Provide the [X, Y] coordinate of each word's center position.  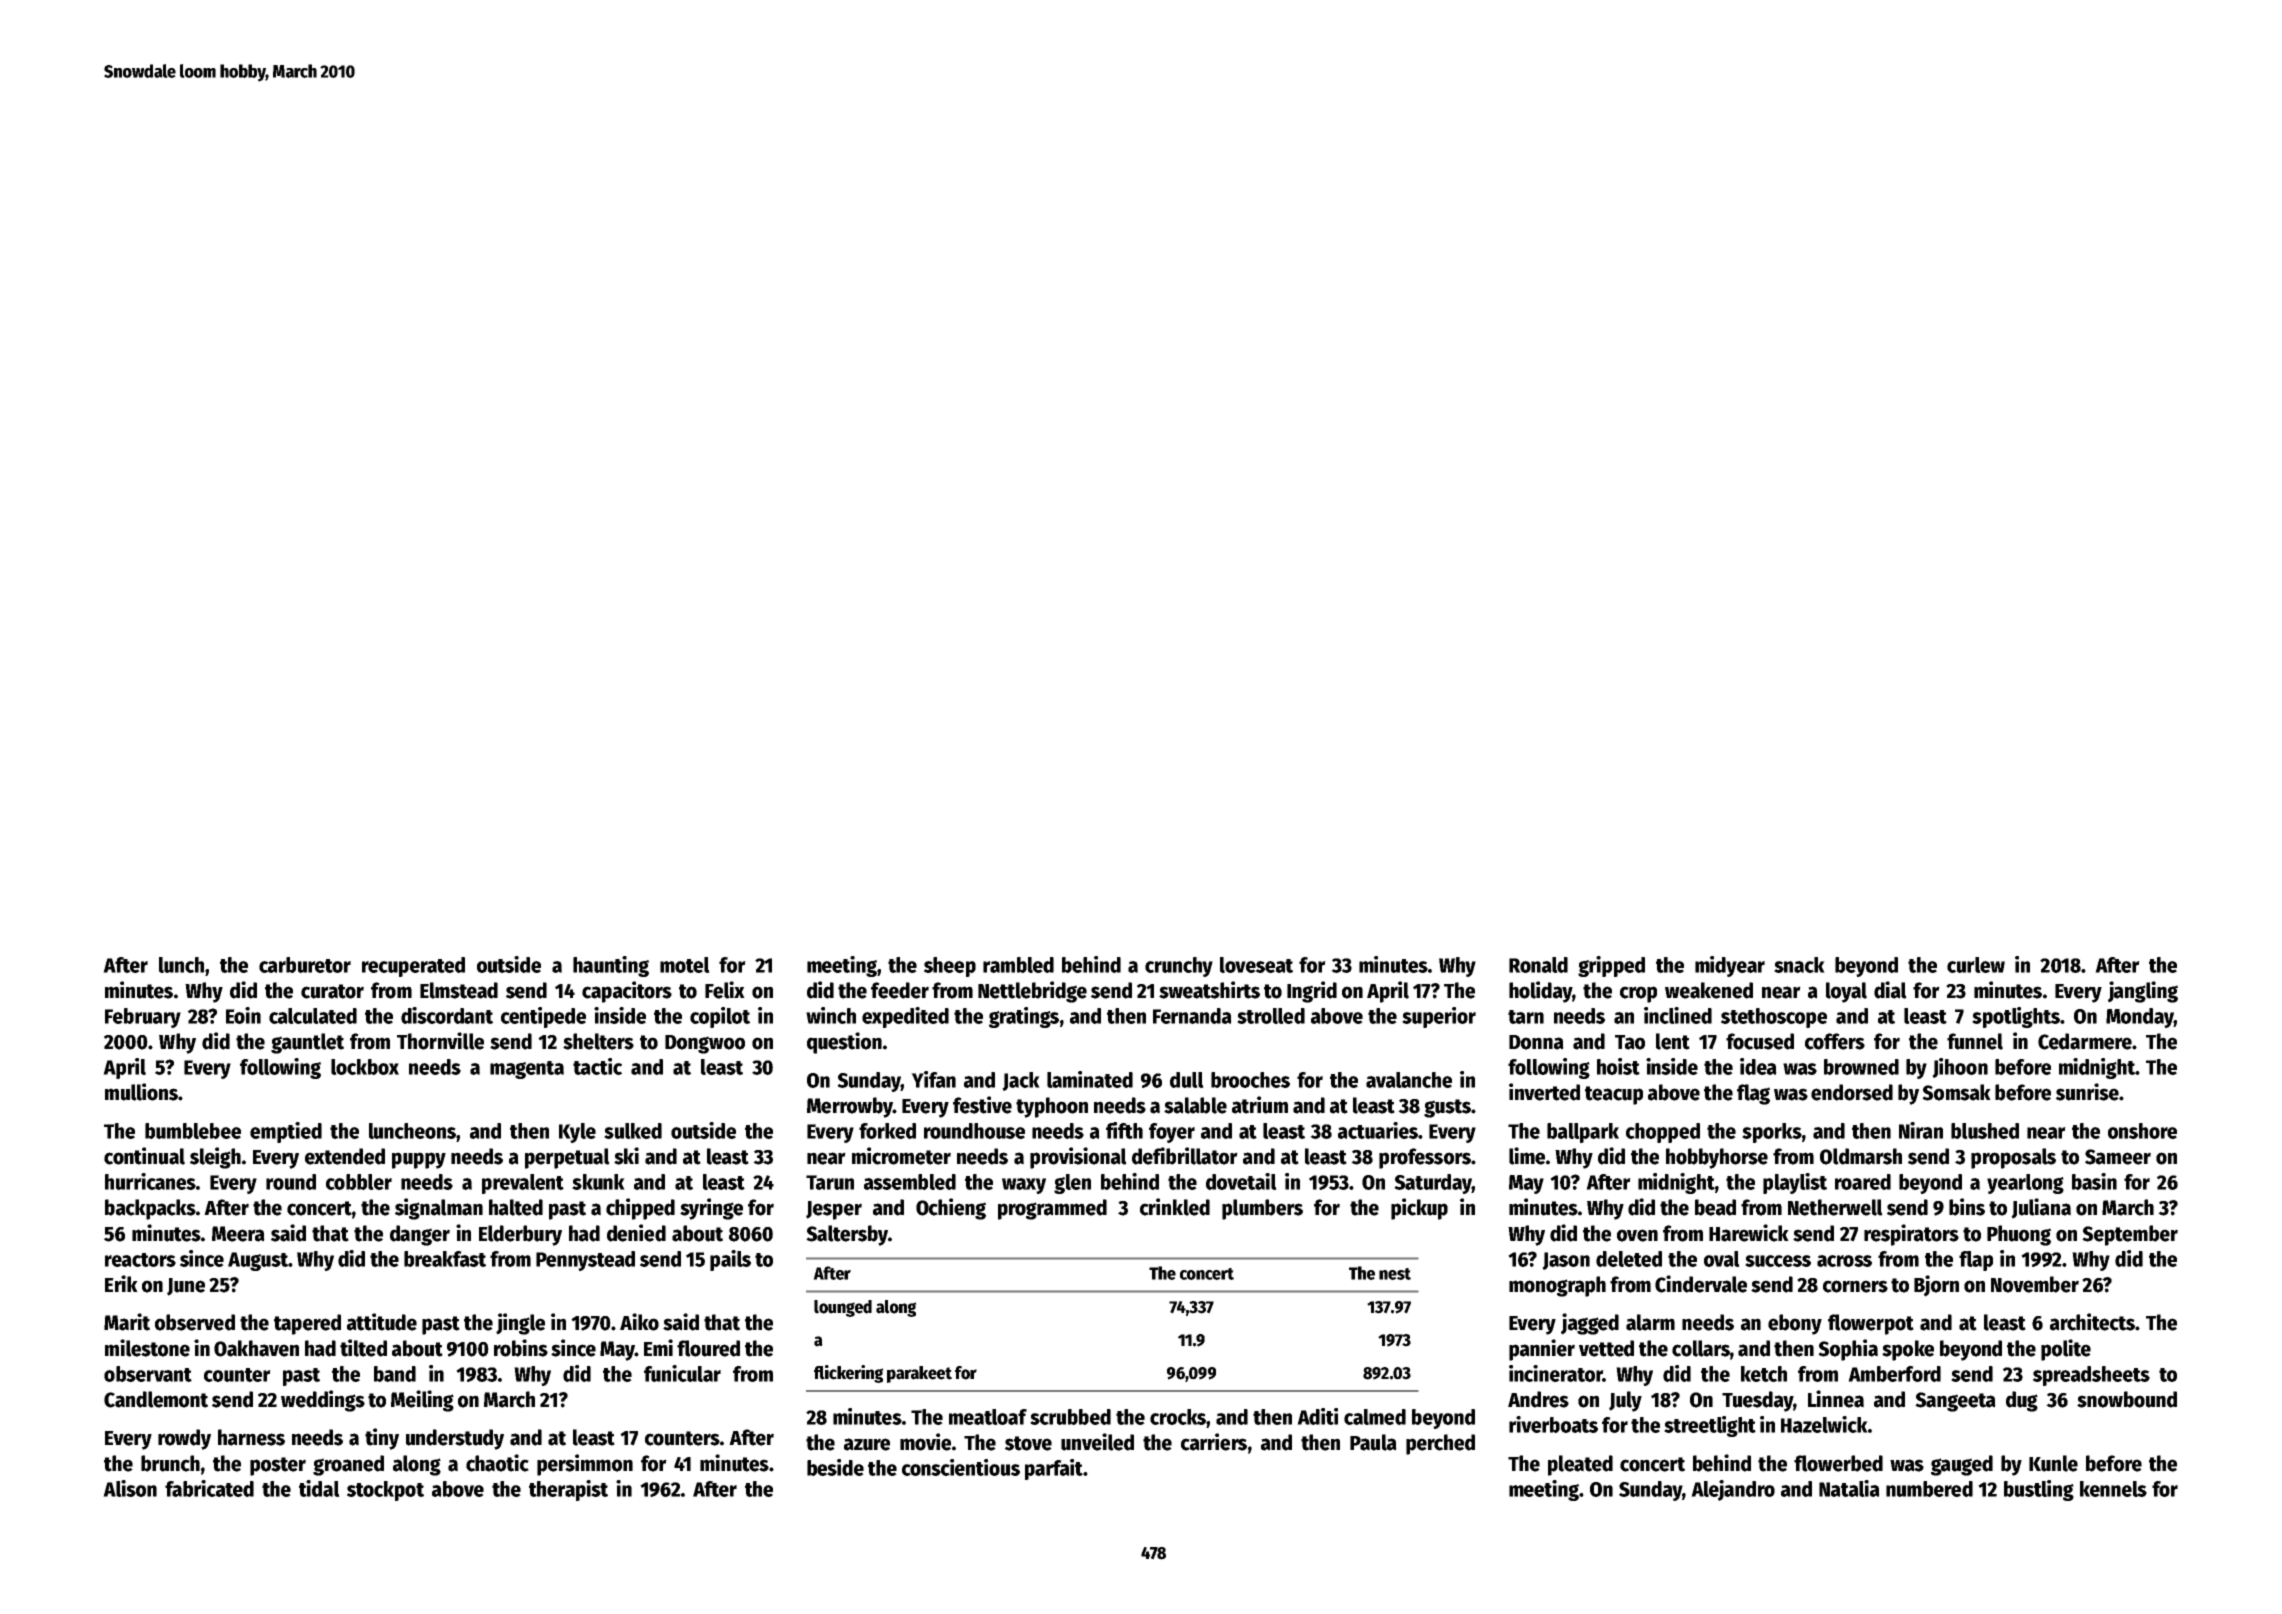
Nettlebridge [1032, 992]
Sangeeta [1955, 1402]
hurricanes [150, 1181]
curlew [1976, 965]
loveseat [1256, 965]
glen [1072, 1184]
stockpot [385, 1491]
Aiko [639, 1322]
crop [1638, 994]
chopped [1663, 1133]
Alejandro [1733, 1490]
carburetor [305, 965]
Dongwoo [705, 1044]
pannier [1542, 1350]
